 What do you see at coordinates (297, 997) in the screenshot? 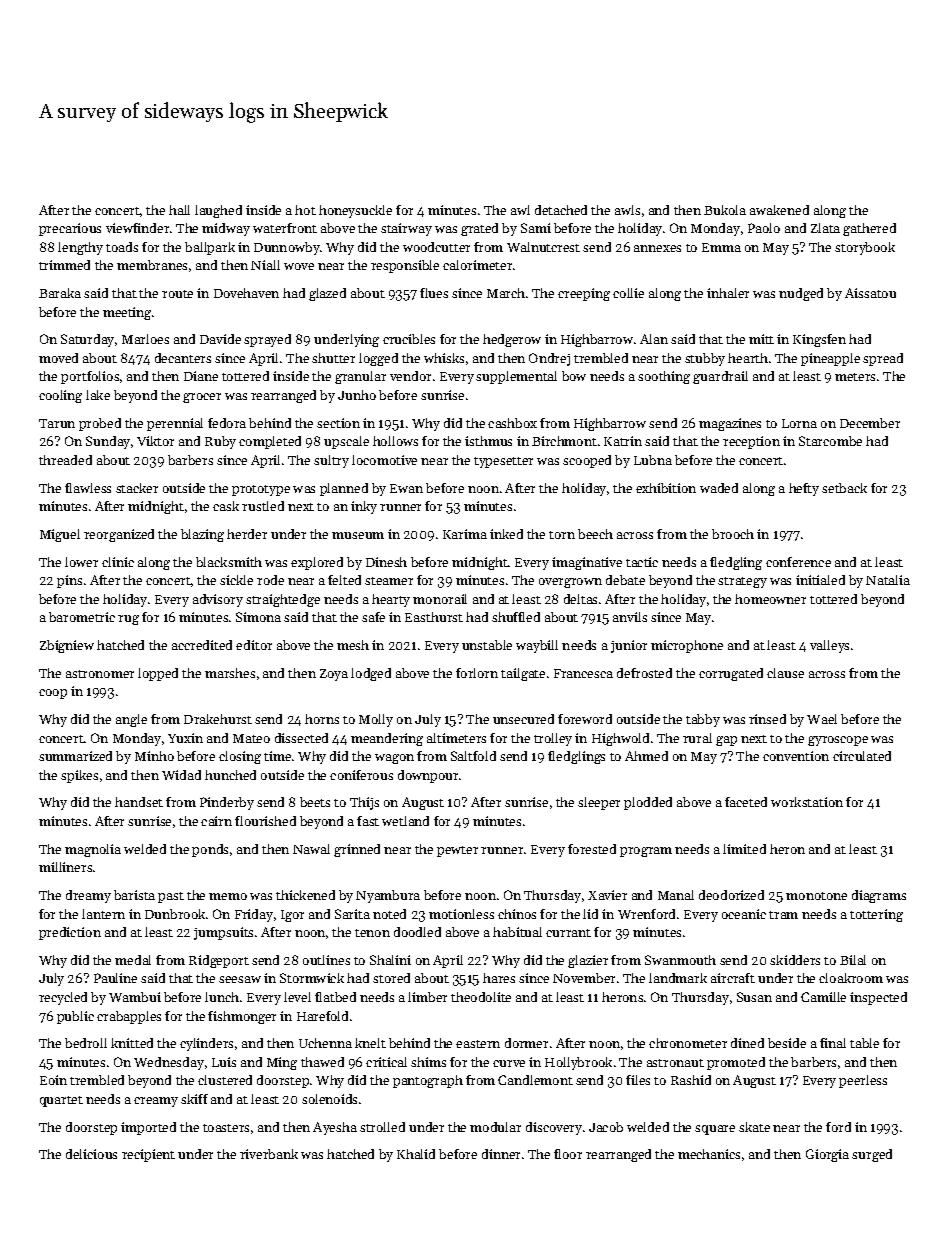
I see `level` at bounding box center [297, 997].
